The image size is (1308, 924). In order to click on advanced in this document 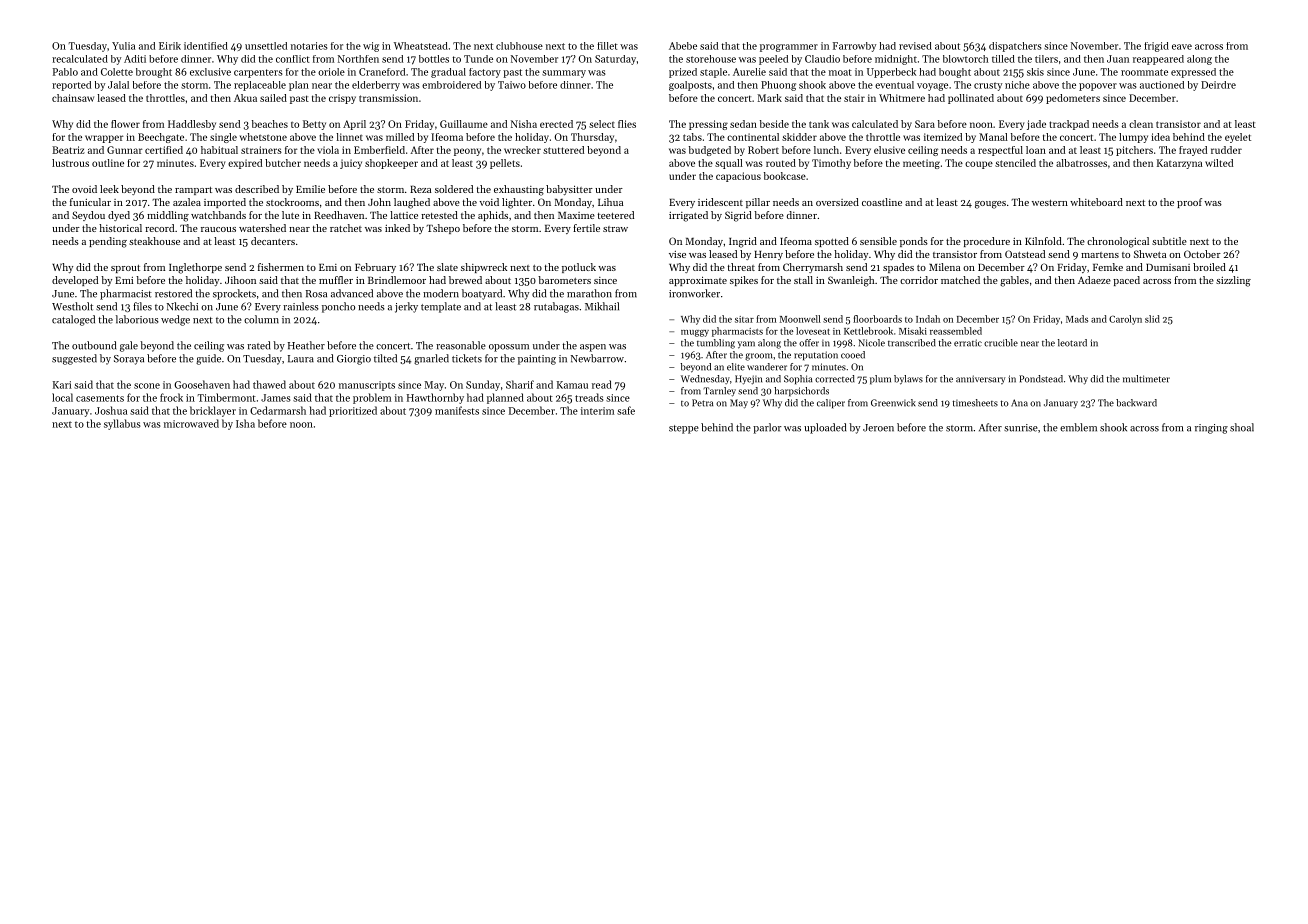, I will do `click(352, 293)`.
